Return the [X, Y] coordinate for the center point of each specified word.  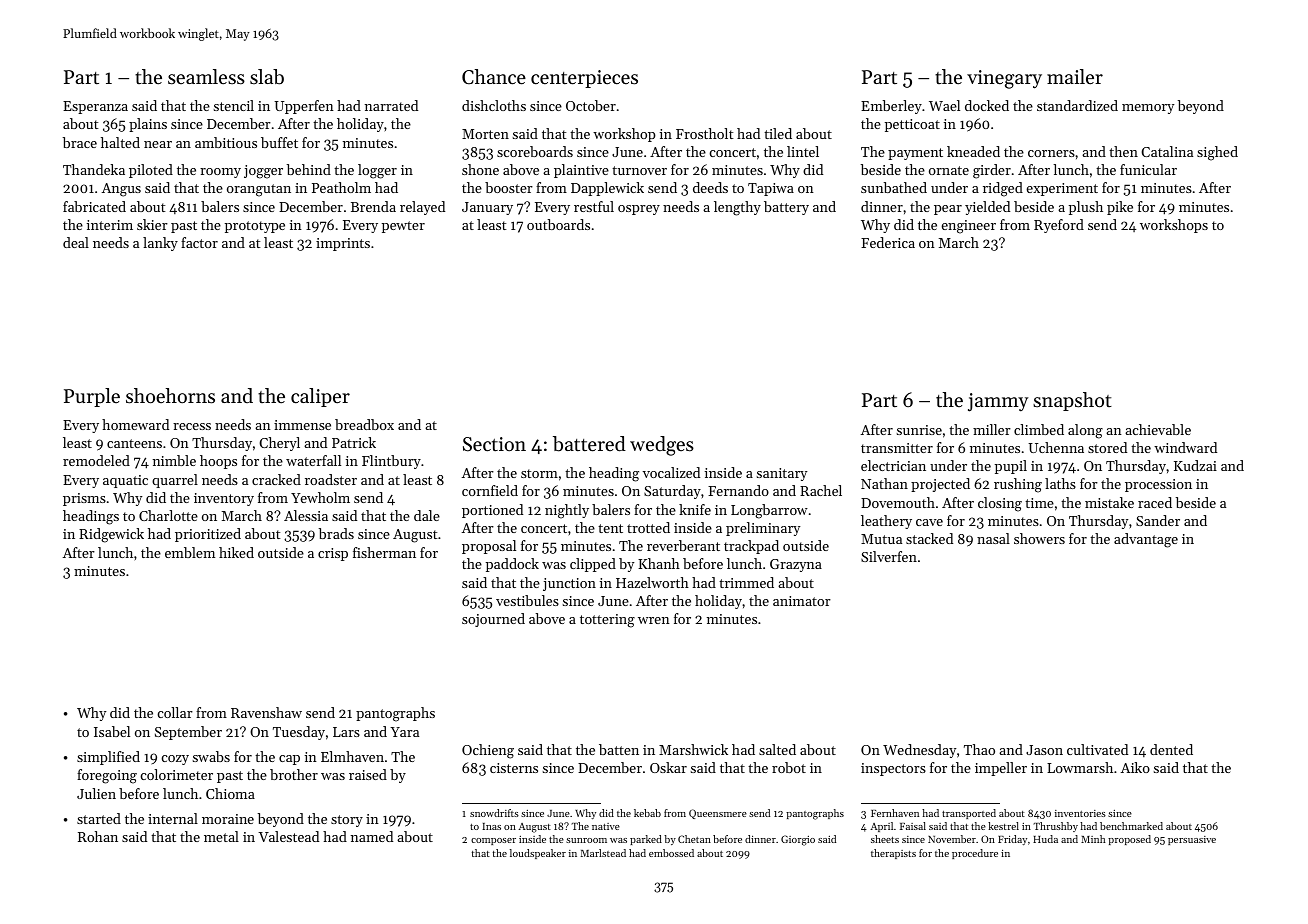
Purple [92, 397]
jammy [998, 402]
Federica [888, 242]
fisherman [384, 552]
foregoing [107, 776]
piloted [151, 171]
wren [654, 620]
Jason [1044, 750]
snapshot [1072, 401]
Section [494, 444]
